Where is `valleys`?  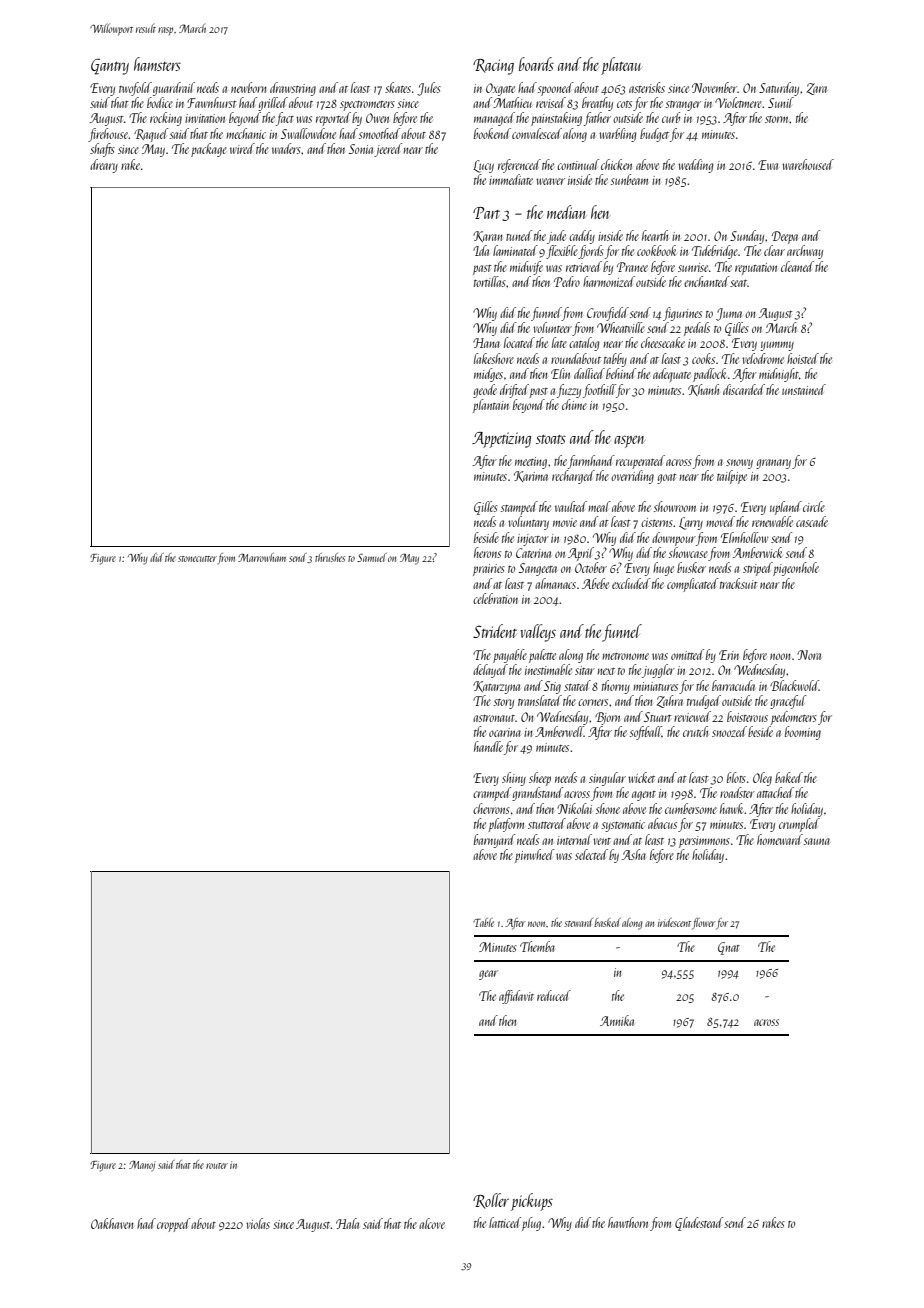
valleys is located at coordinates (538, 633).
